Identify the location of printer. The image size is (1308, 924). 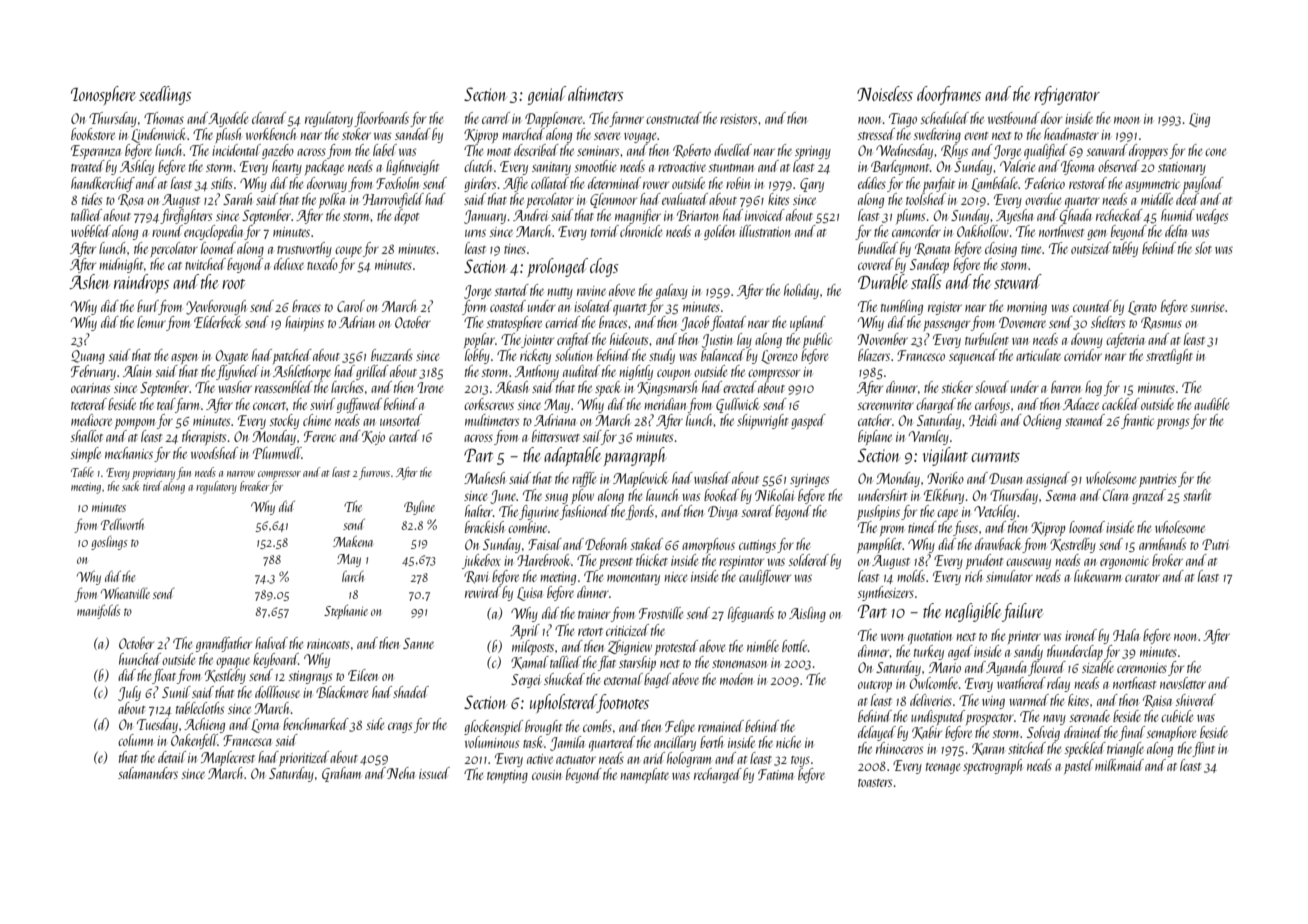
(1024, 637).
